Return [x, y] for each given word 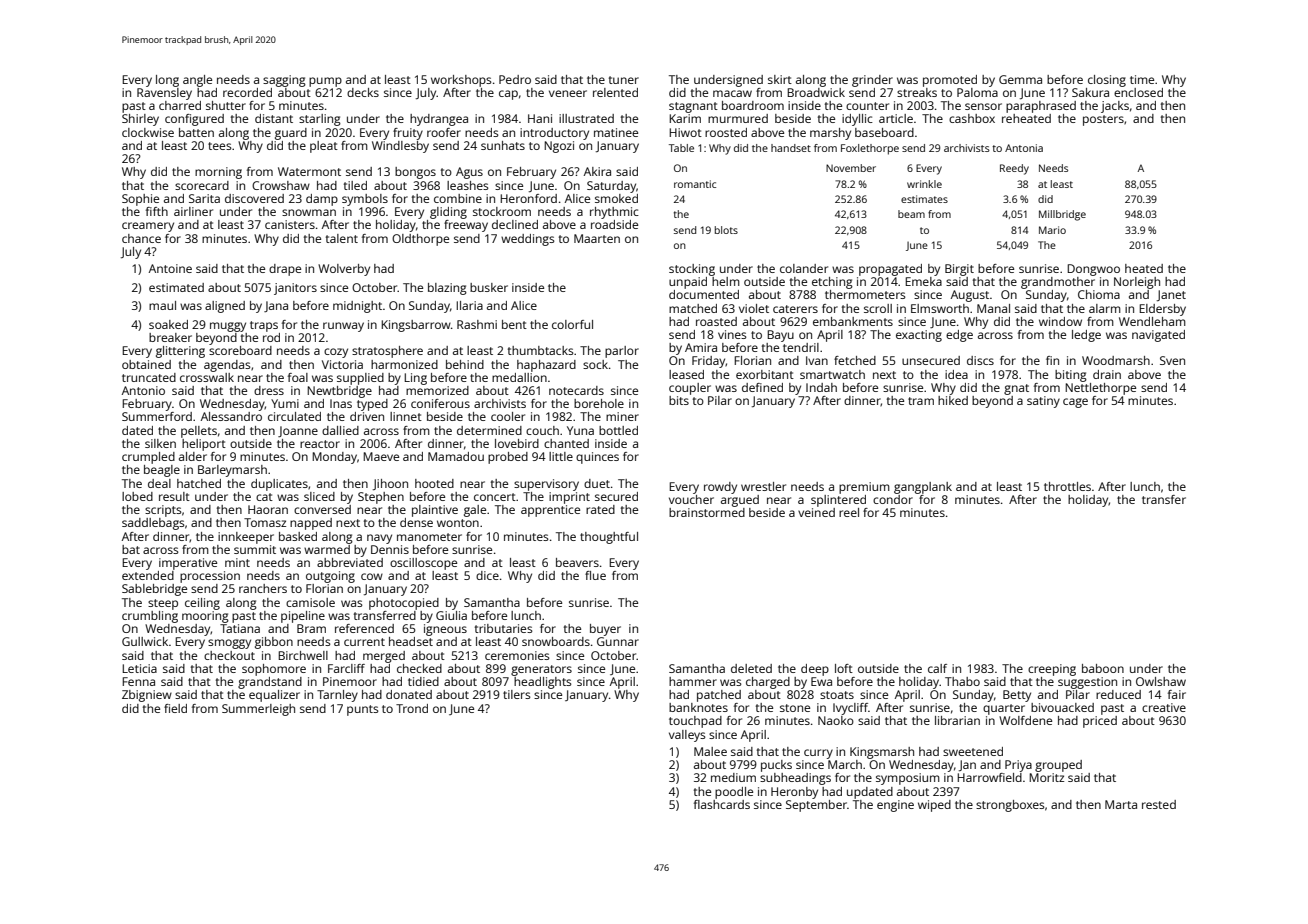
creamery [148, 227]
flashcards [722, 804]
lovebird [517, 443]
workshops [461, 81]
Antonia [1024, 148]
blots [726, 230]
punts [363, 710]
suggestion [1087, 683]
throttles [1067, 486]
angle [197, 81]
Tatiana [240, 628]
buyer [605, 630]
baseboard [884, 132]
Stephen [381, 498]
